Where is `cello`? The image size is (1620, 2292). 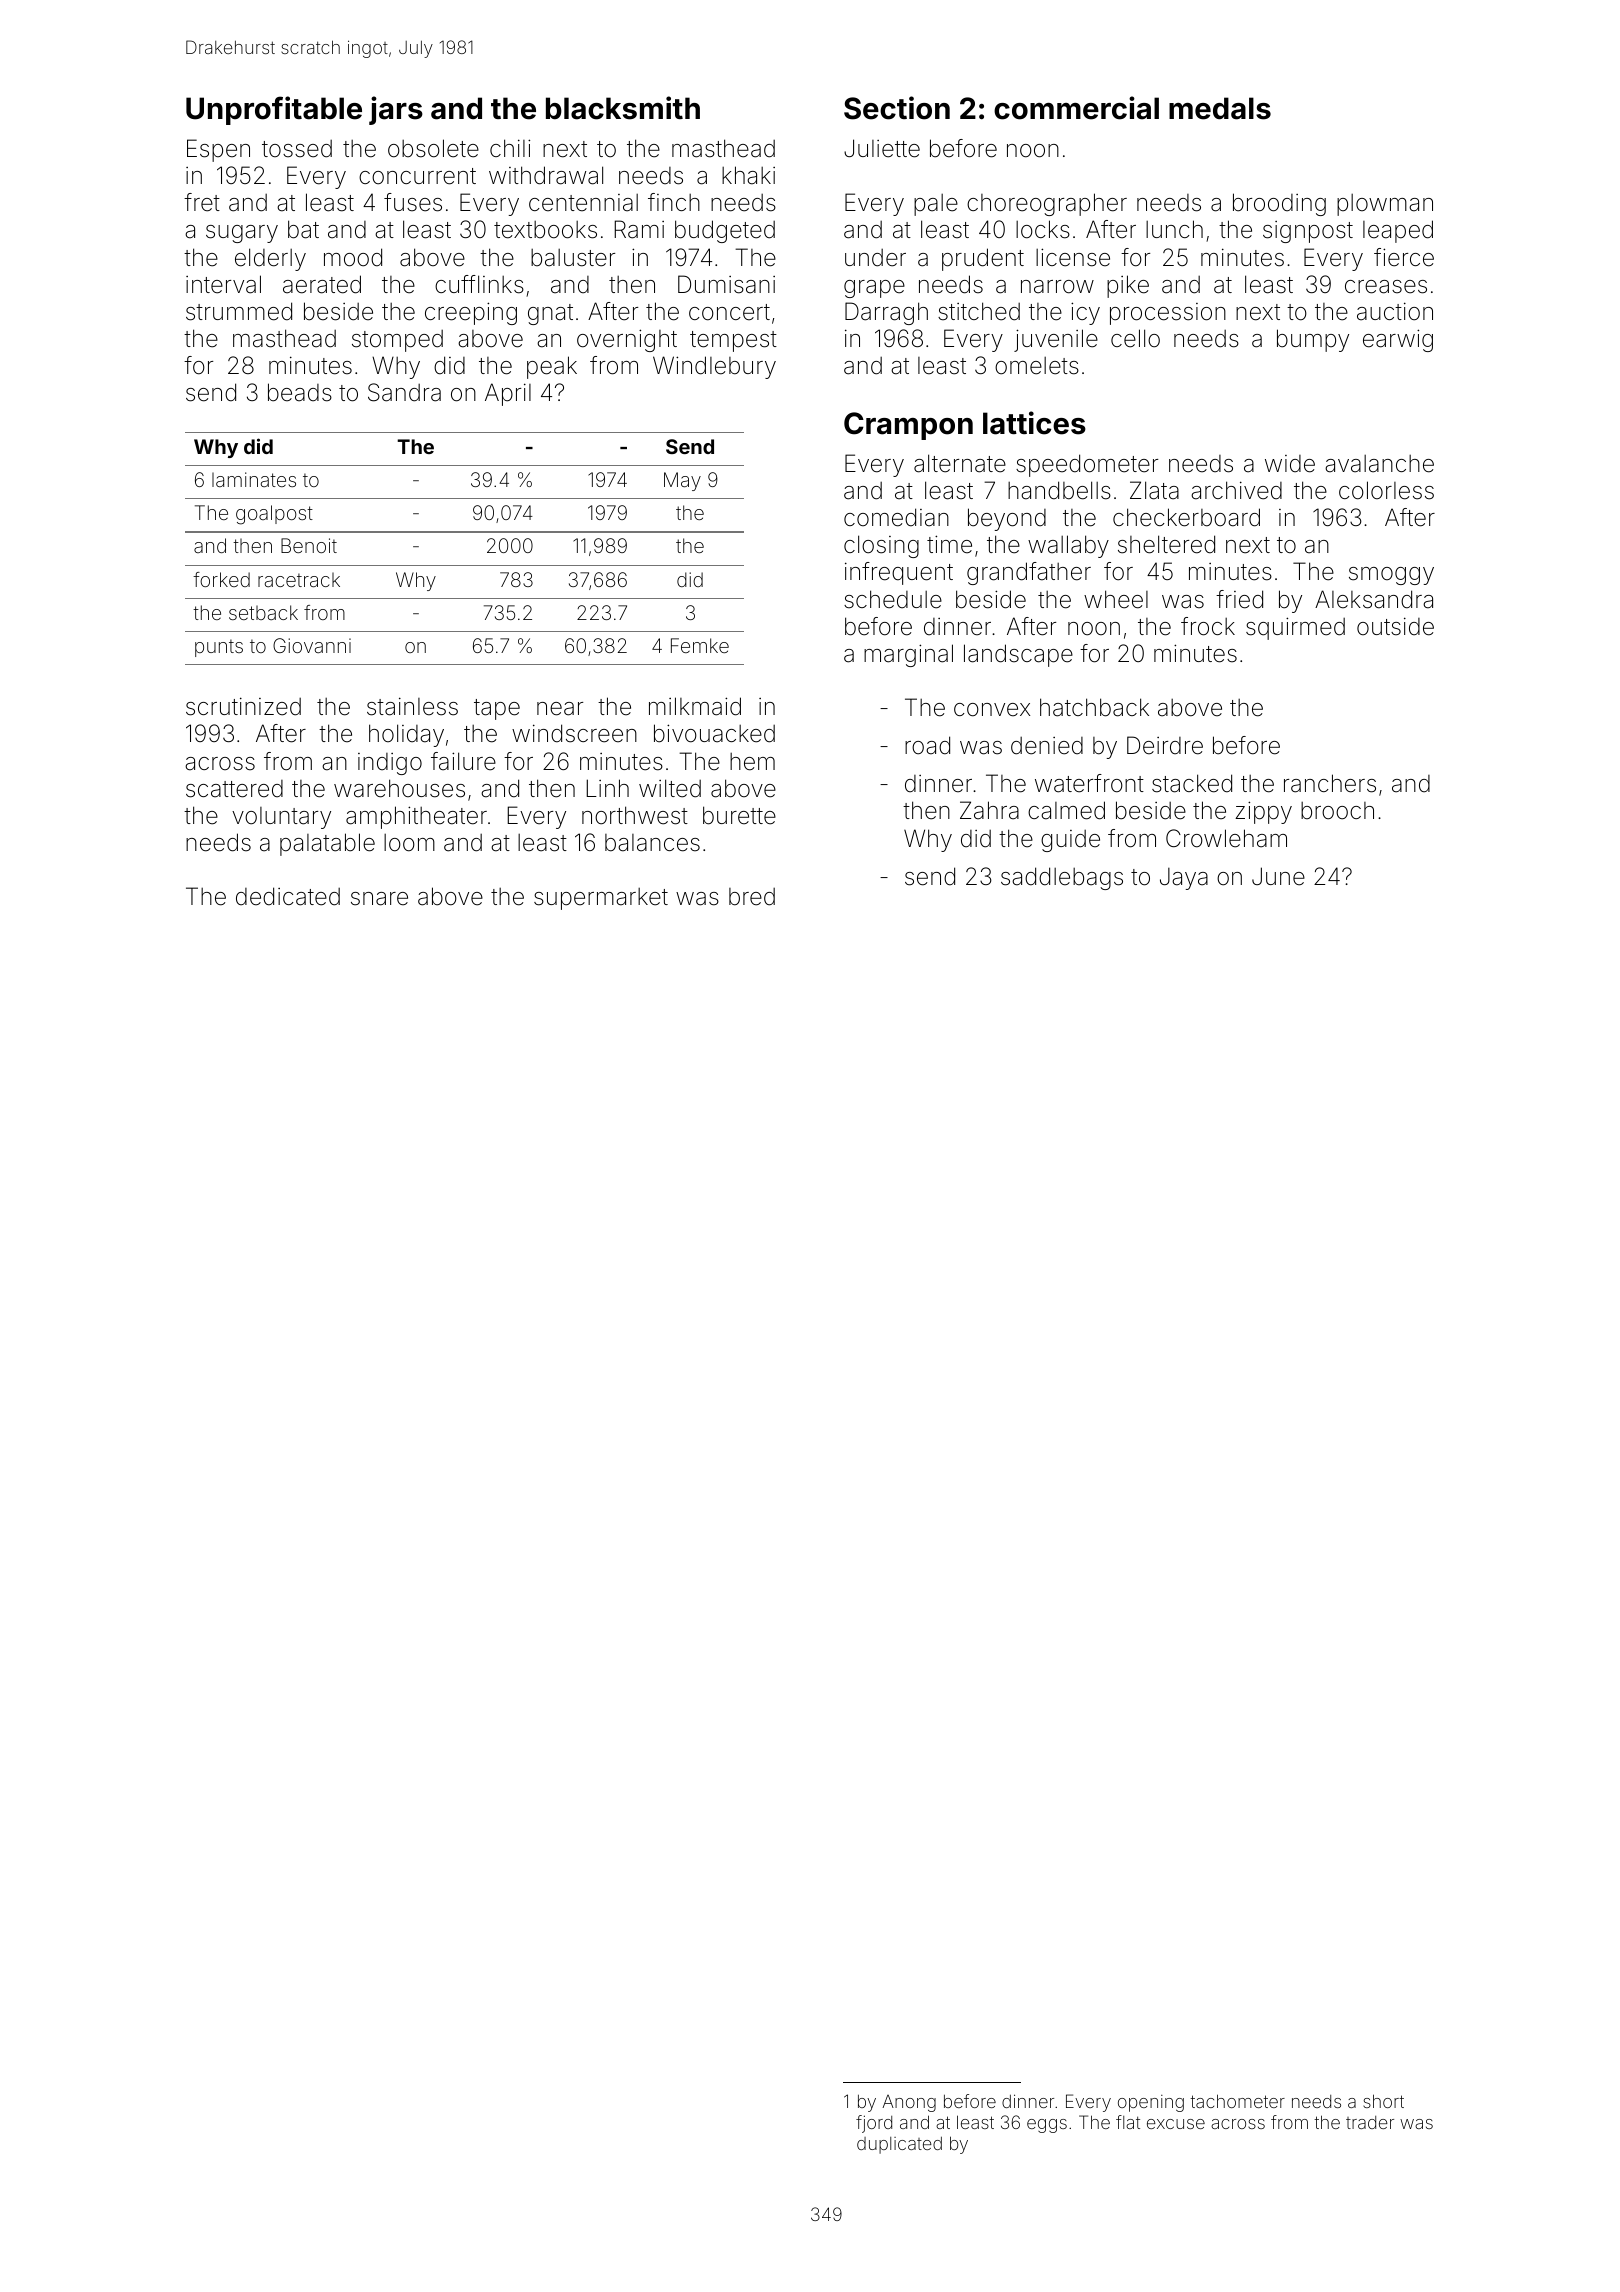 cello is located at coordinates (1135, 338).
